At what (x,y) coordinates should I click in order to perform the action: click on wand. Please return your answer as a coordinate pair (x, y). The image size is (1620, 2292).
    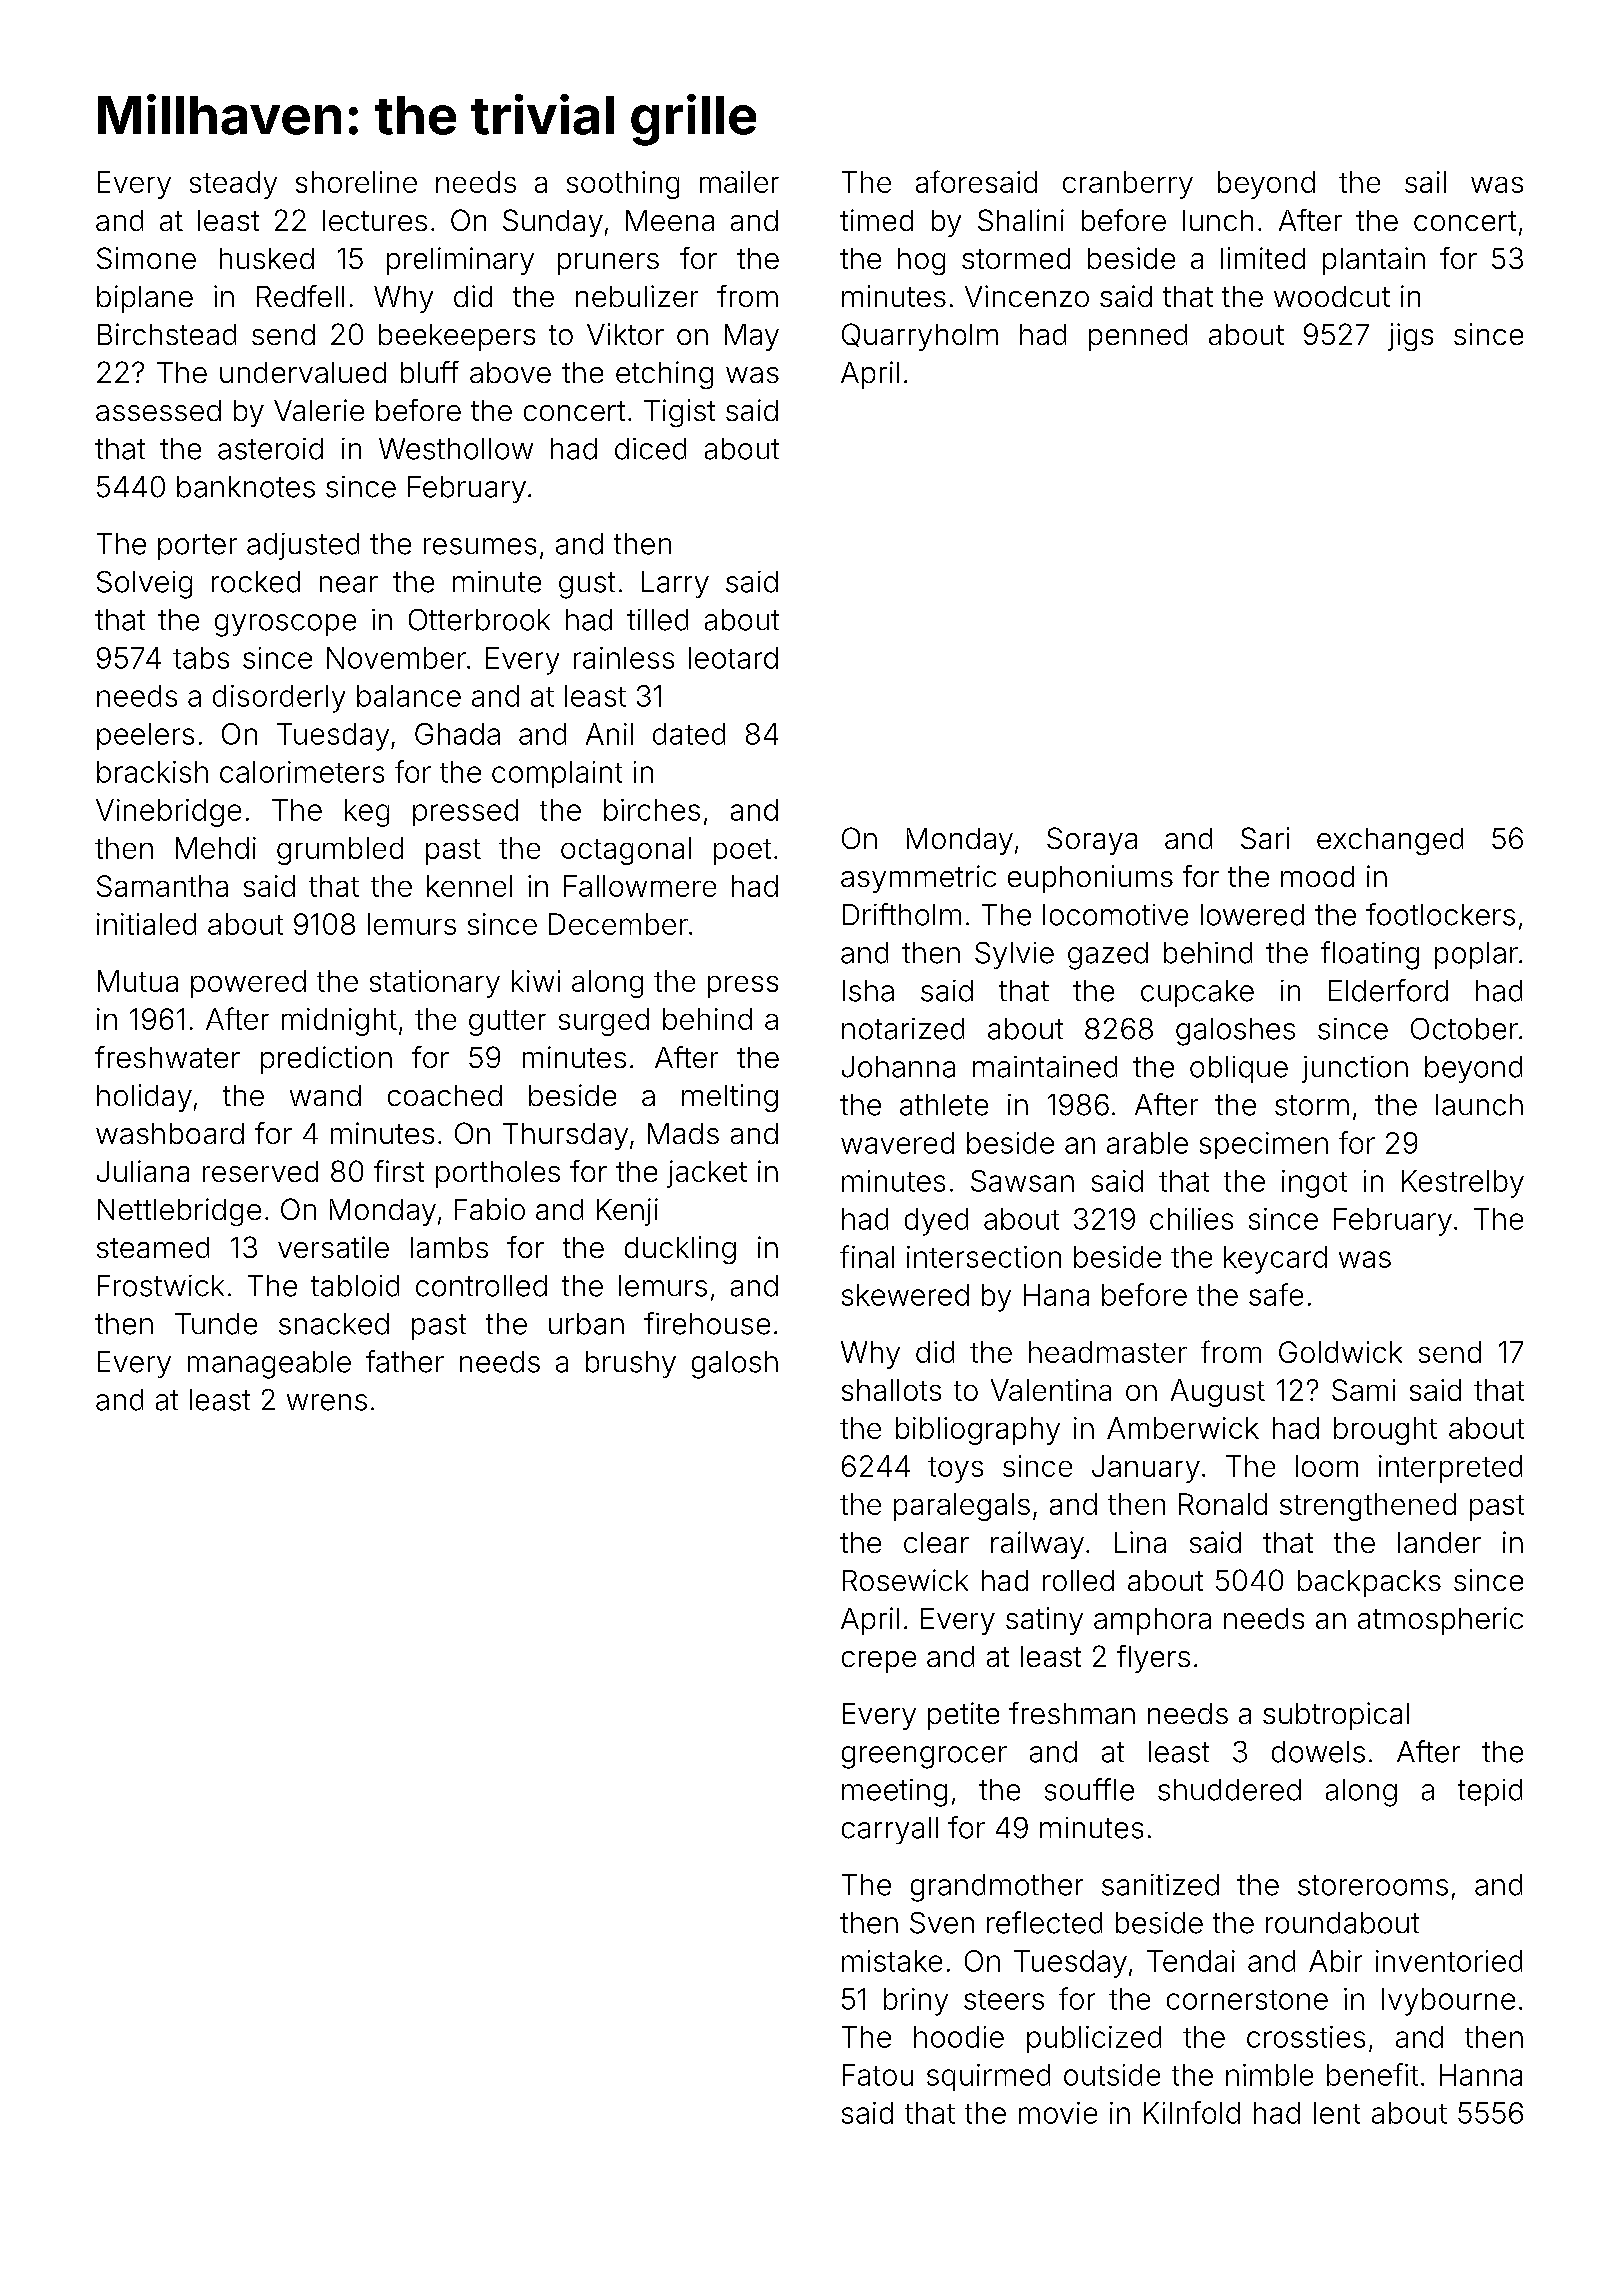
    Looking at the image, I should click on (325, 1095).
